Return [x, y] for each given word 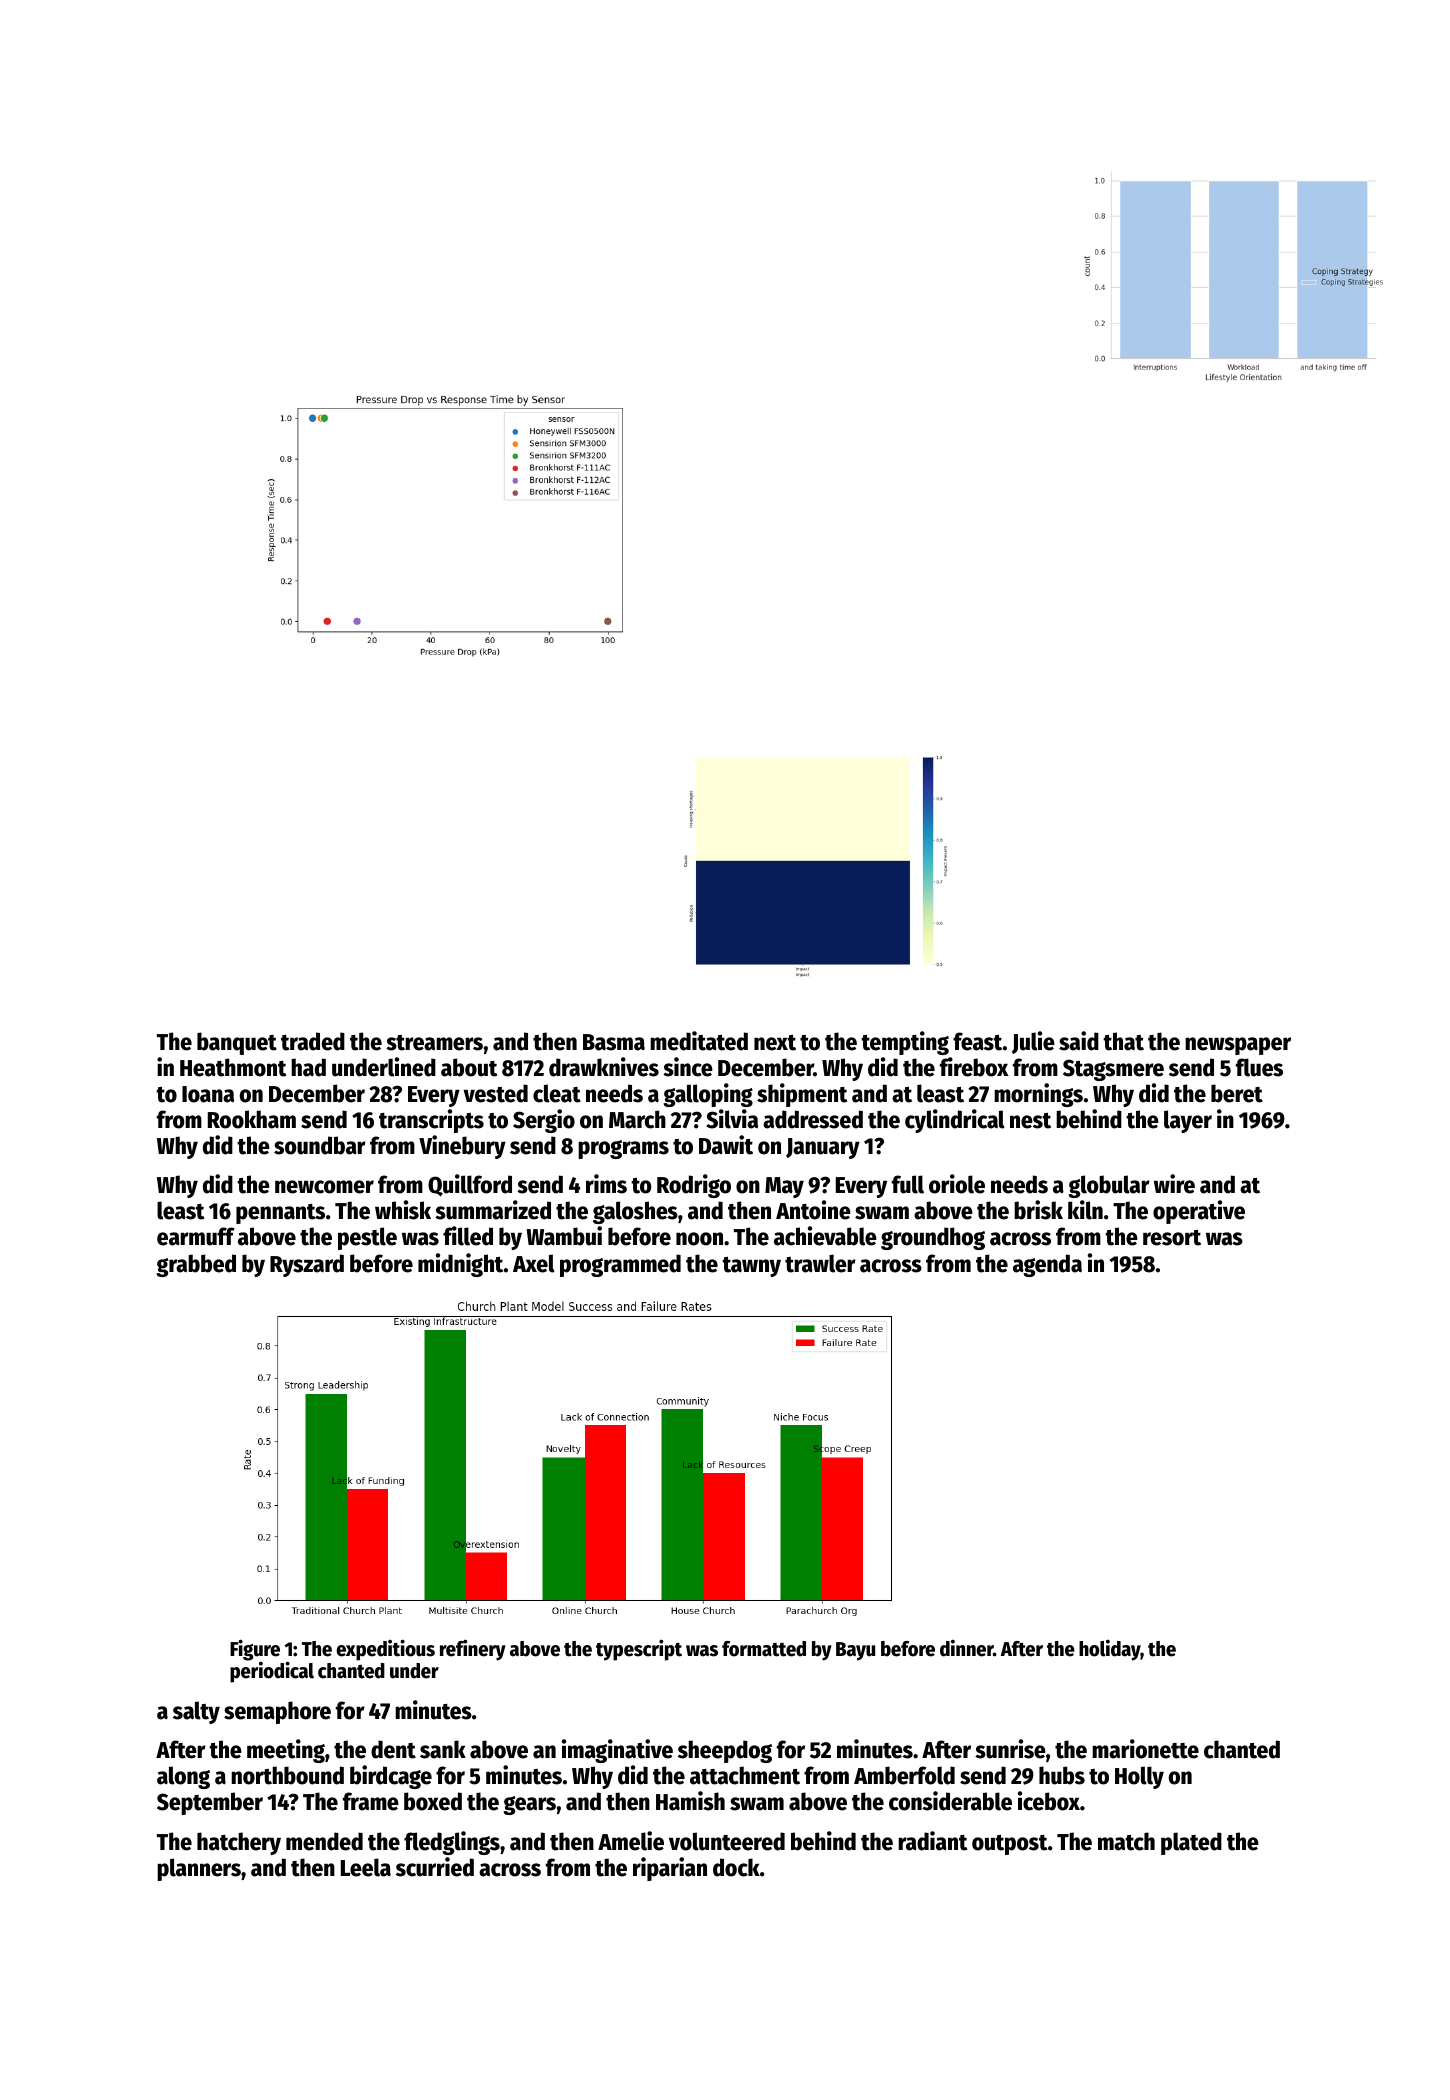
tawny [751, 1267]
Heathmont [233, 1067]
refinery [473, 1650]
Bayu [855, 1651]
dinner [967, 1648]
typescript [639, 1650]
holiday [1110, 1650]
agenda [1047, 1265]
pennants [280, 1214]
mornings [1038, 1095]
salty [196, 1712]
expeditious [385, 1650]
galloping [708, 1095]
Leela [366, 1867]
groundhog [933, 1238]
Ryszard [307, 1265]
